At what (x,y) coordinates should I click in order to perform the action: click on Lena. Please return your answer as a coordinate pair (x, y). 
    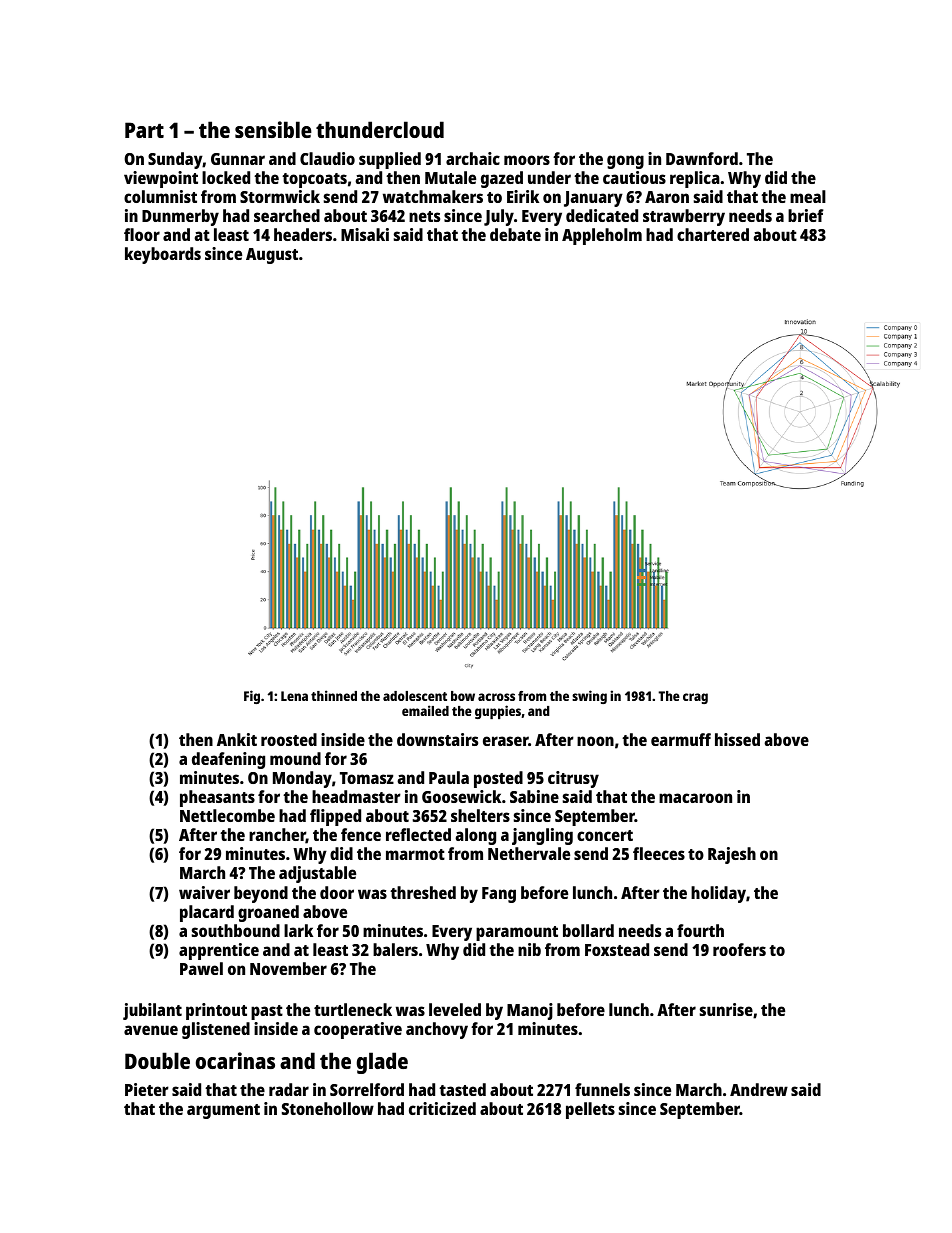
    Looking at the image, I should click on (294, 696).
